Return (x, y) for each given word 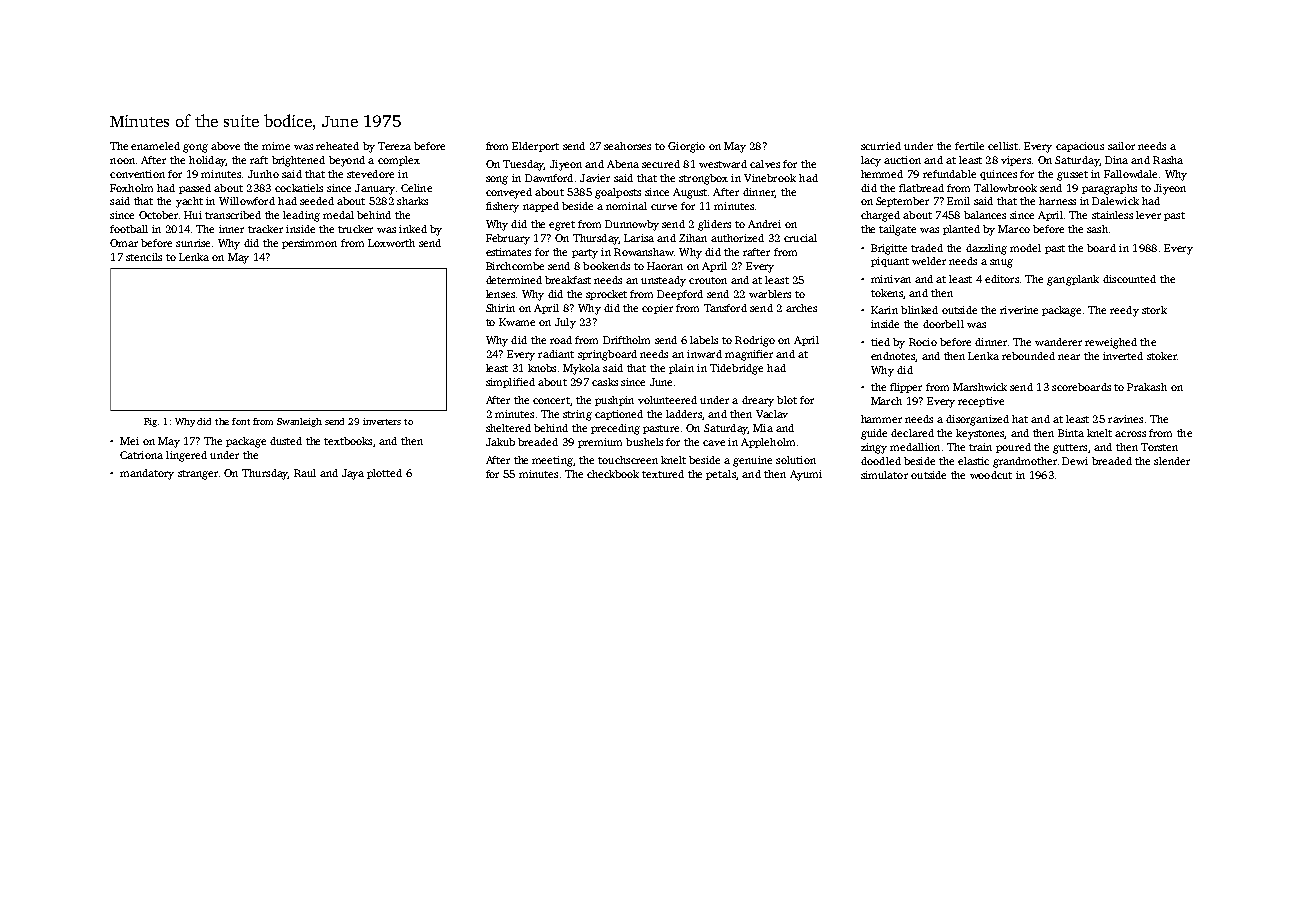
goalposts (618, 193)
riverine (1019, 310)
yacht (189, 202)
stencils (144, 257)
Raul (305, 473)
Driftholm (626, 340)
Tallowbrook (1005, 188)
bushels (644, 442)
